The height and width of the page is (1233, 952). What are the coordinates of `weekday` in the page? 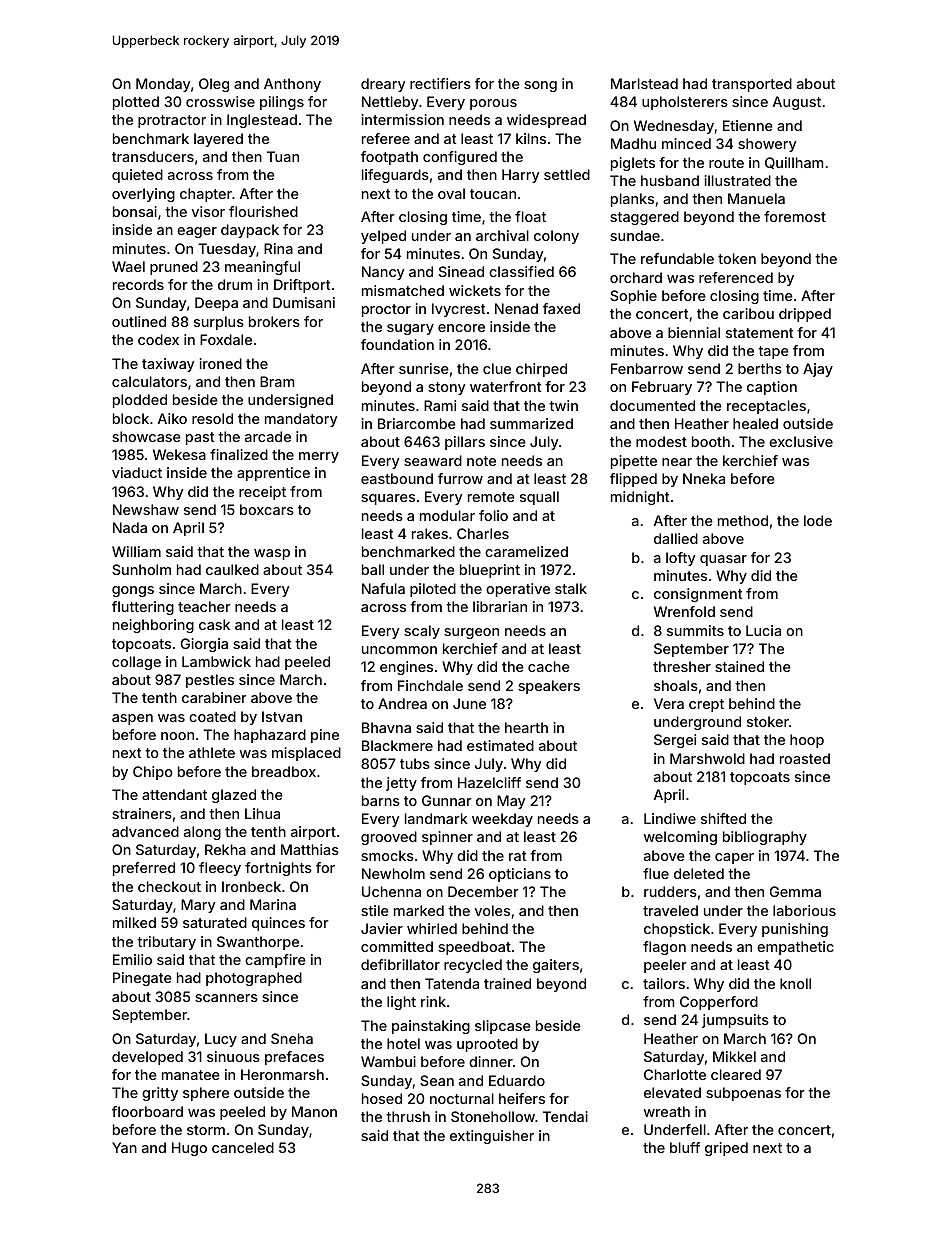 It's located at (502, 820).
